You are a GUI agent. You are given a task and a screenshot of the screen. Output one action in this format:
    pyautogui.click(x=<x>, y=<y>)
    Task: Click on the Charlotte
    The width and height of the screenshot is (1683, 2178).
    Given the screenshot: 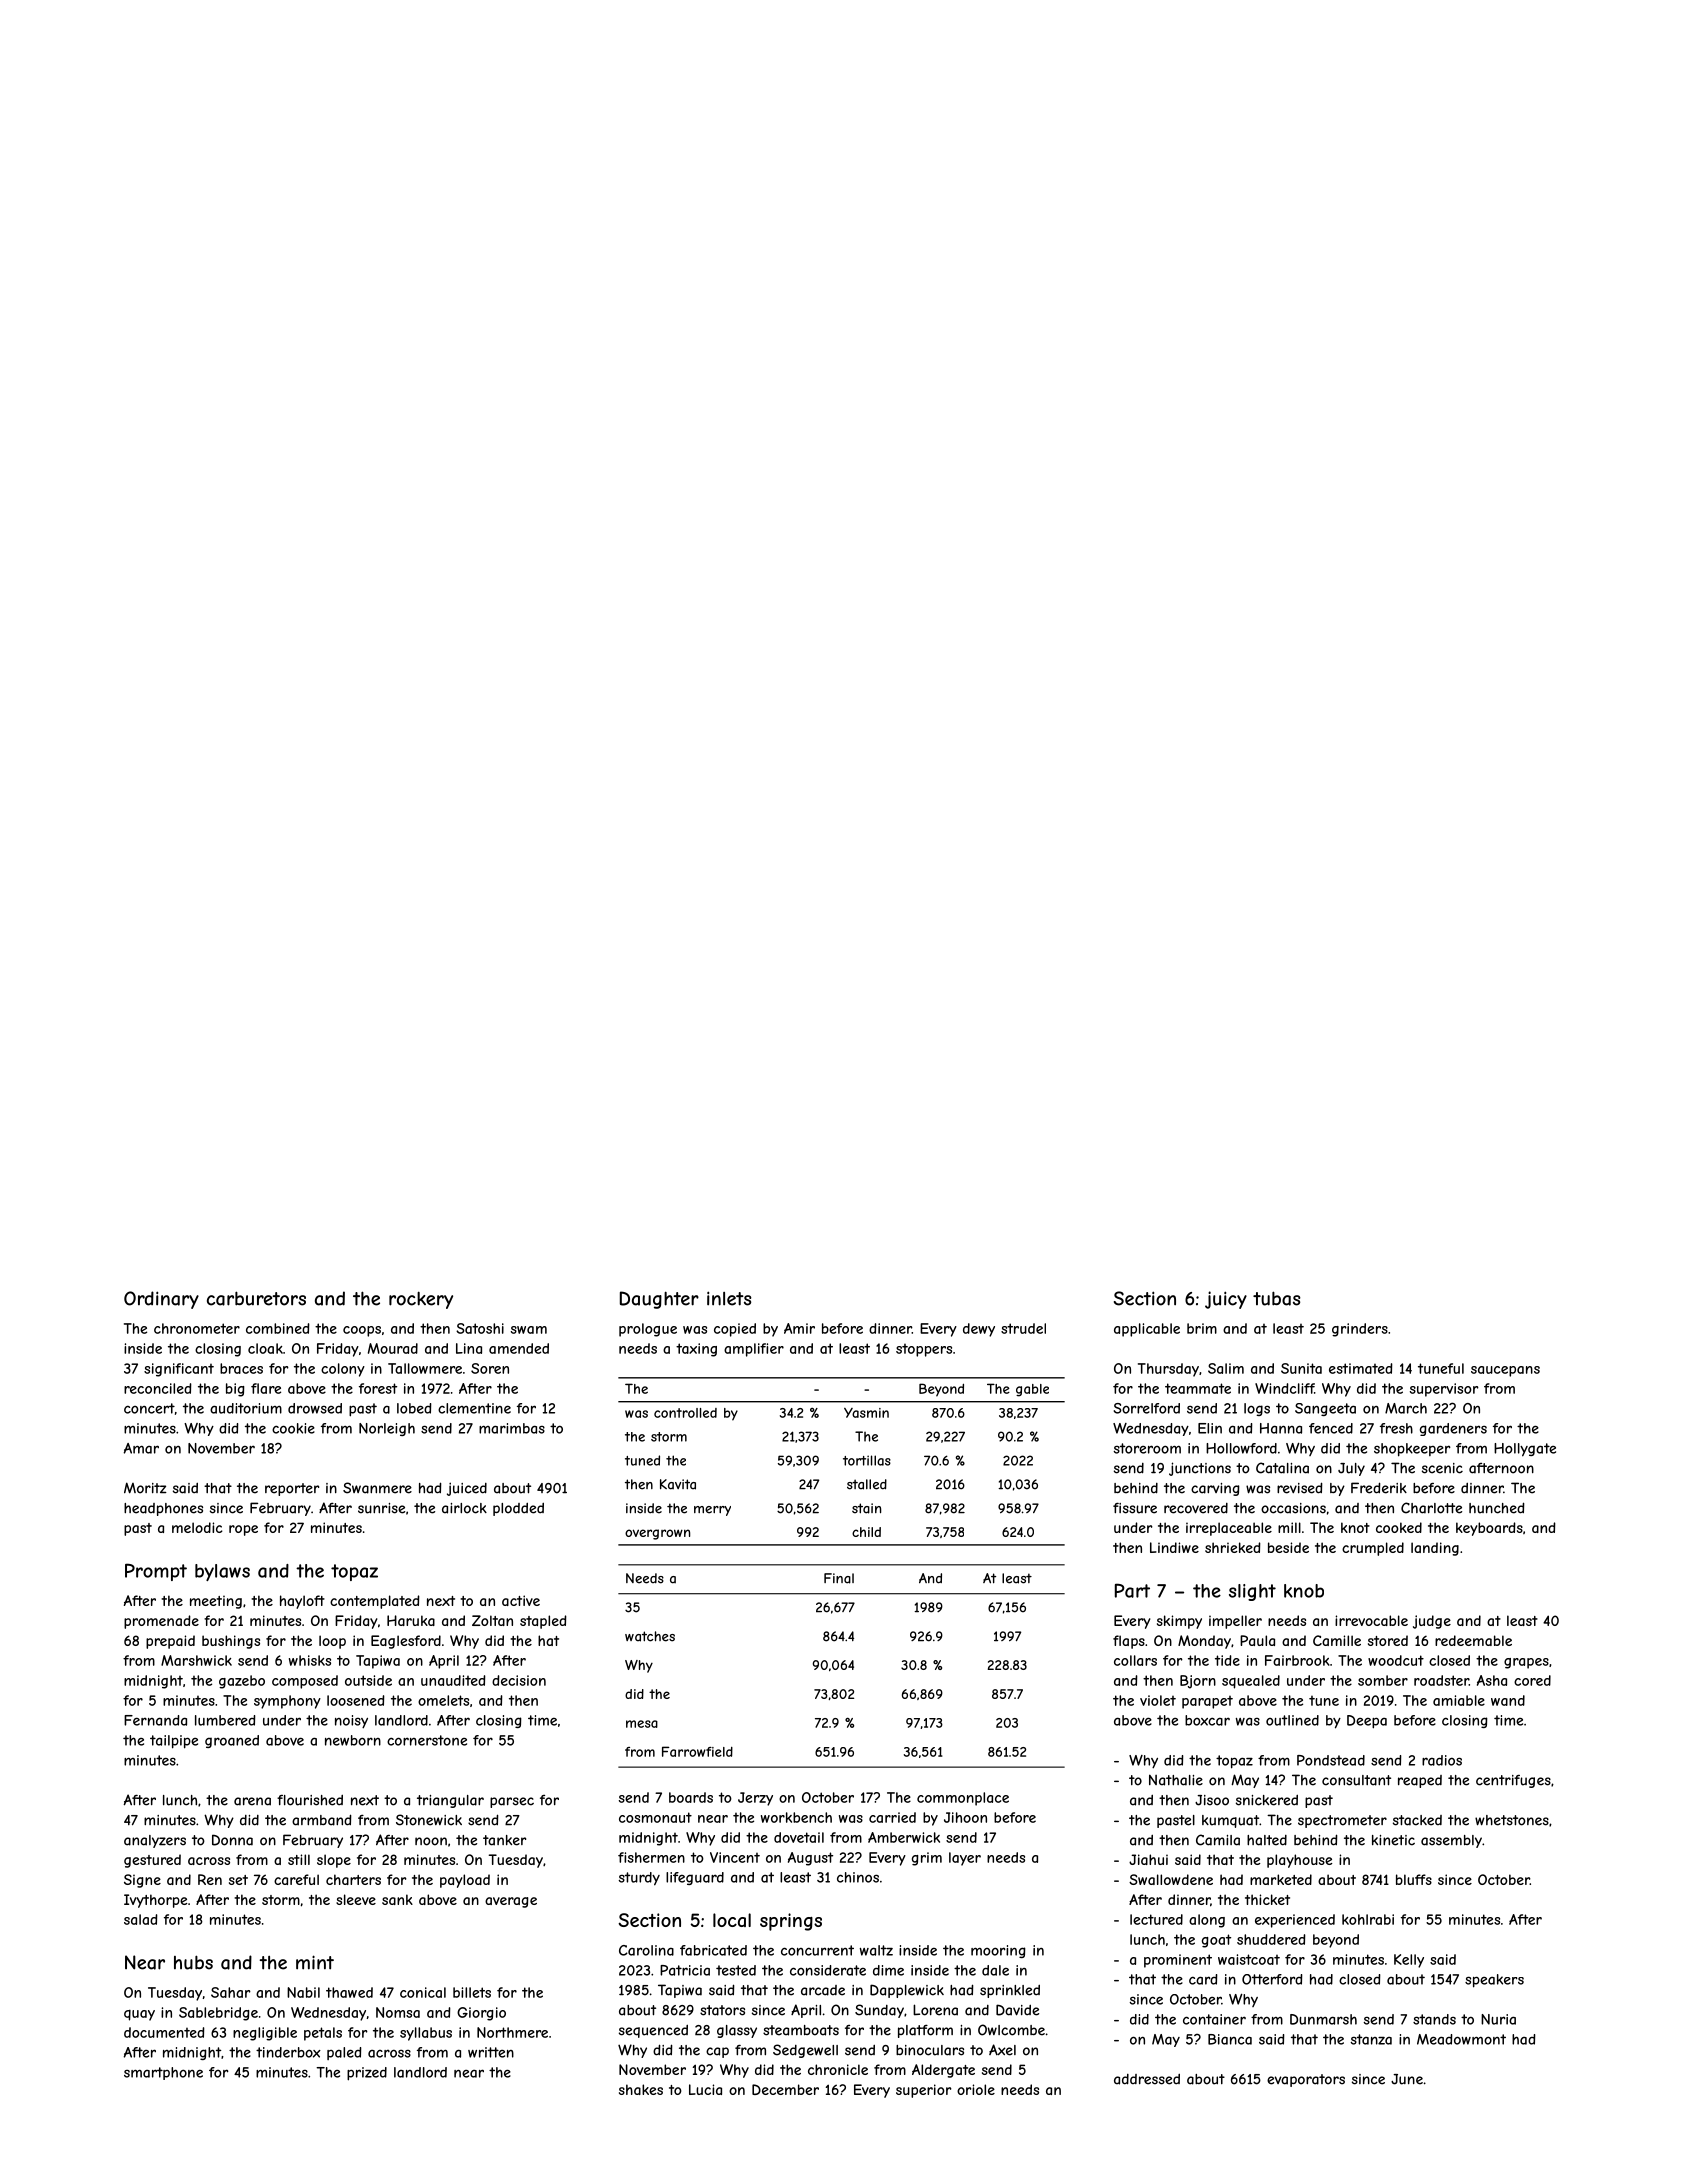 What is the action you would take?
    pyautogui.click(x=1431, y=1508)
